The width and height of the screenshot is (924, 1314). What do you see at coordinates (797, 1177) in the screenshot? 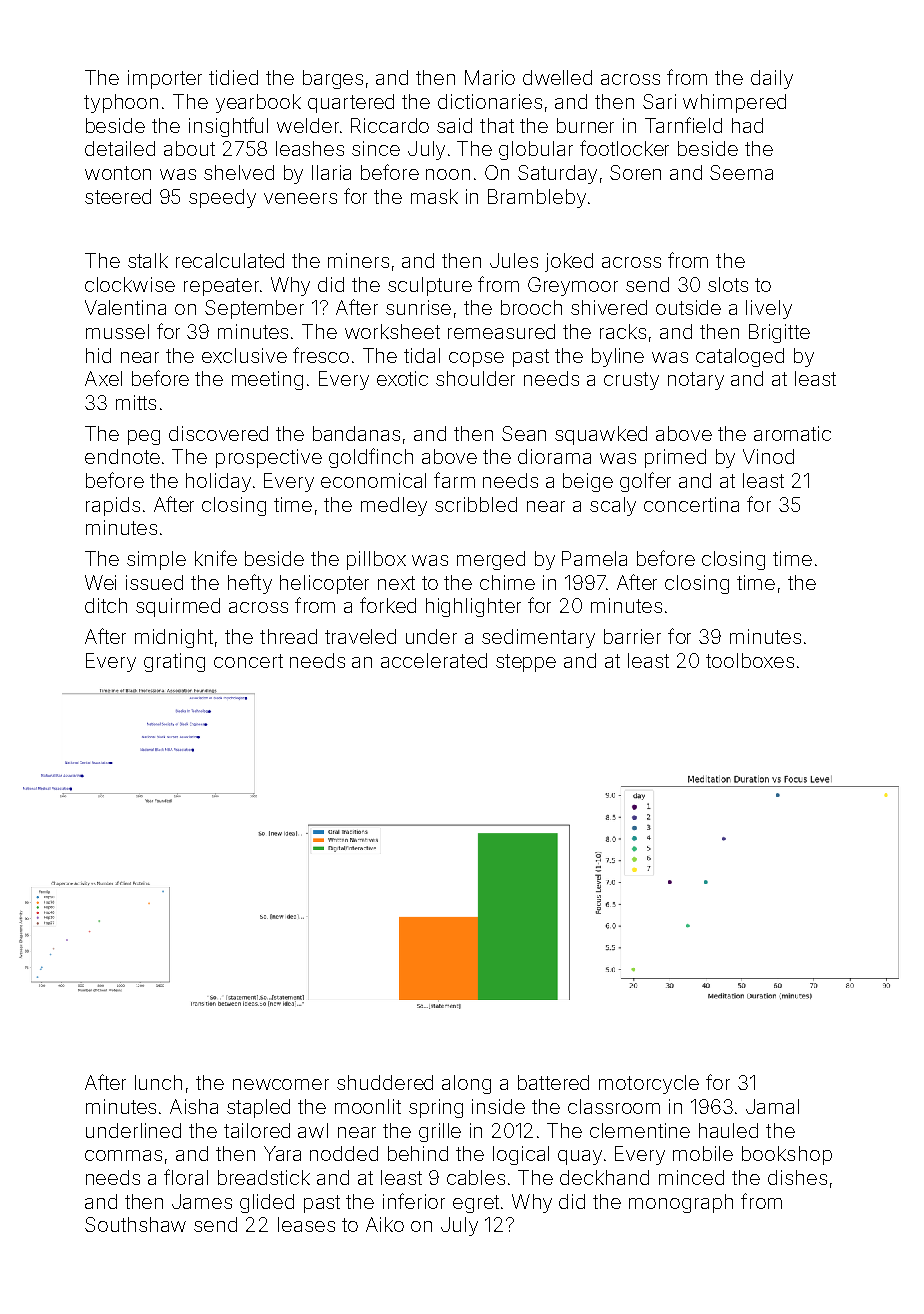
I see `dishes` at bounding box center [797, 1177].
